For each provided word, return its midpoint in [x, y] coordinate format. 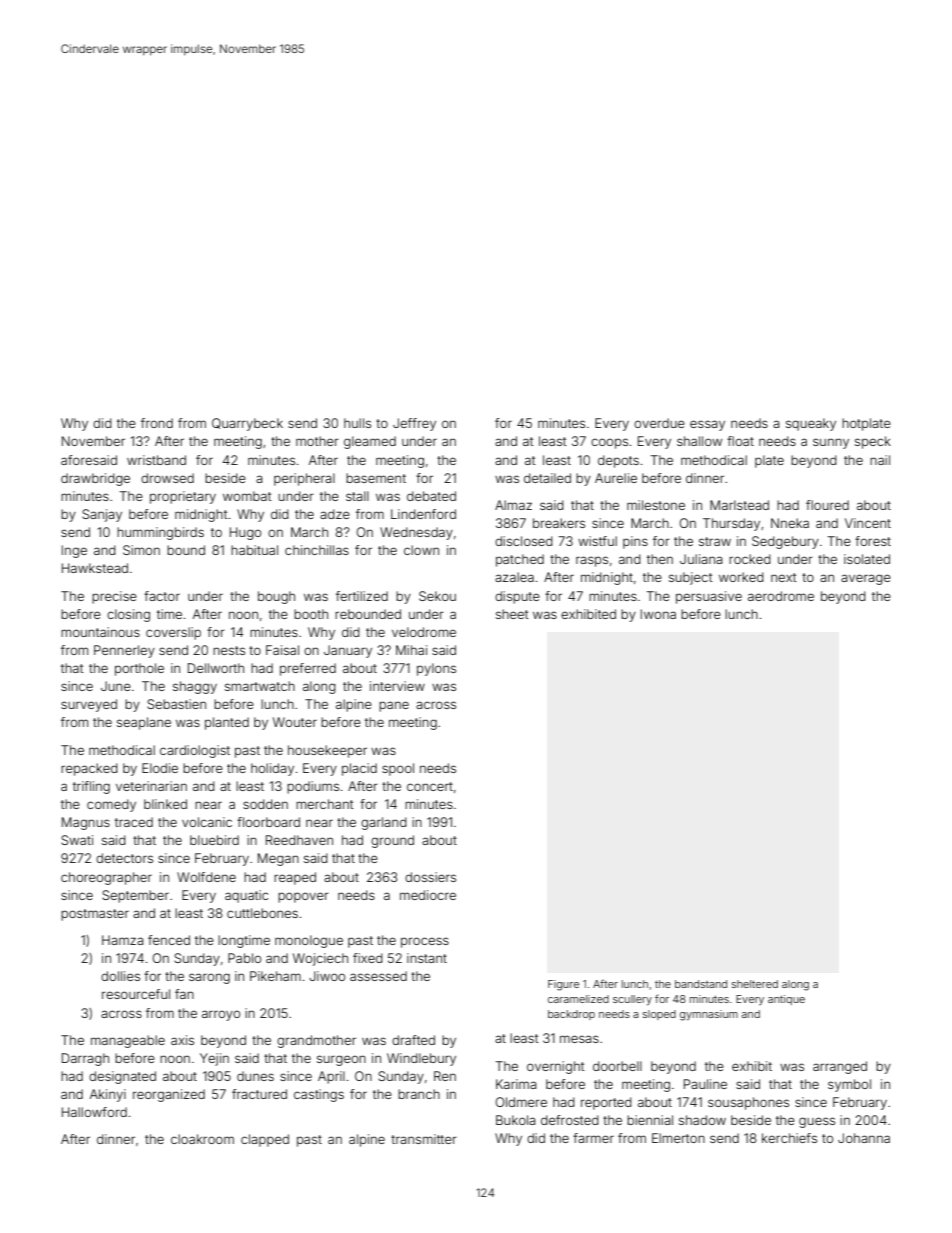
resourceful [136, 994]
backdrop [571, 1015]
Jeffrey [414, 424]
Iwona [658, 614]
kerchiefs [789, 1138]
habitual [254, 550]
